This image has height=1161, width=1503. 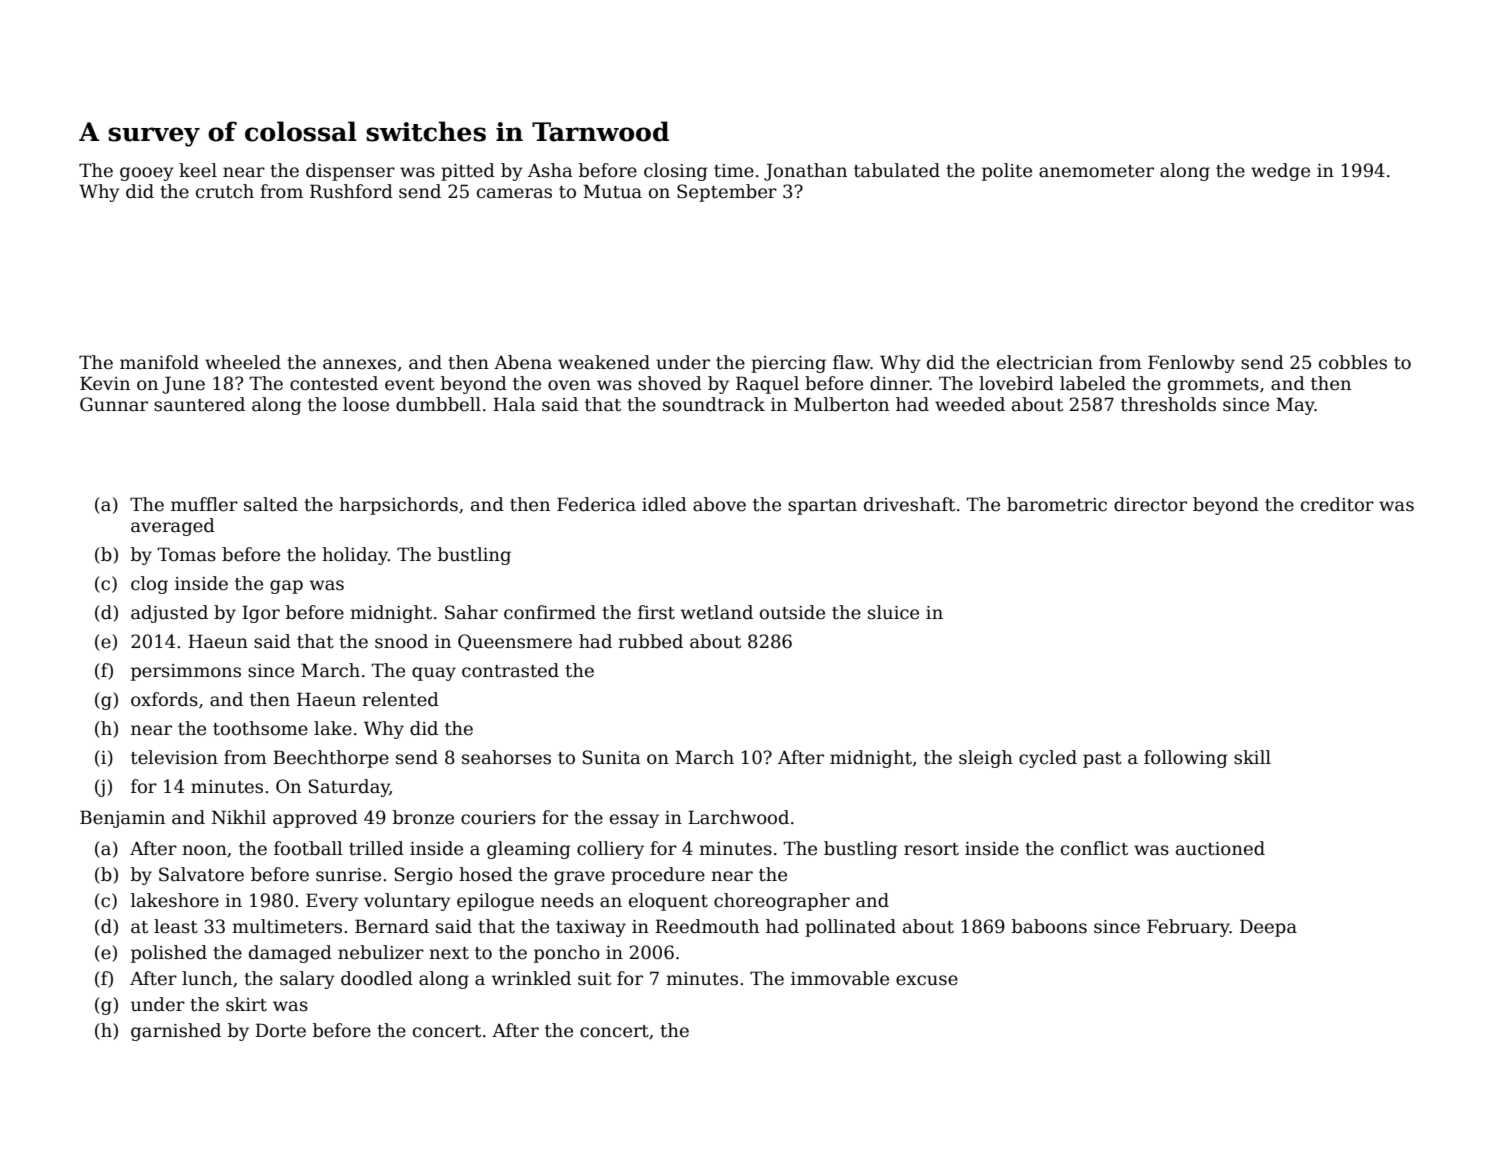 What do you see at coordinates (1280, 172) in the image?
I see `wedge` at bounding box center [1280, 172].
